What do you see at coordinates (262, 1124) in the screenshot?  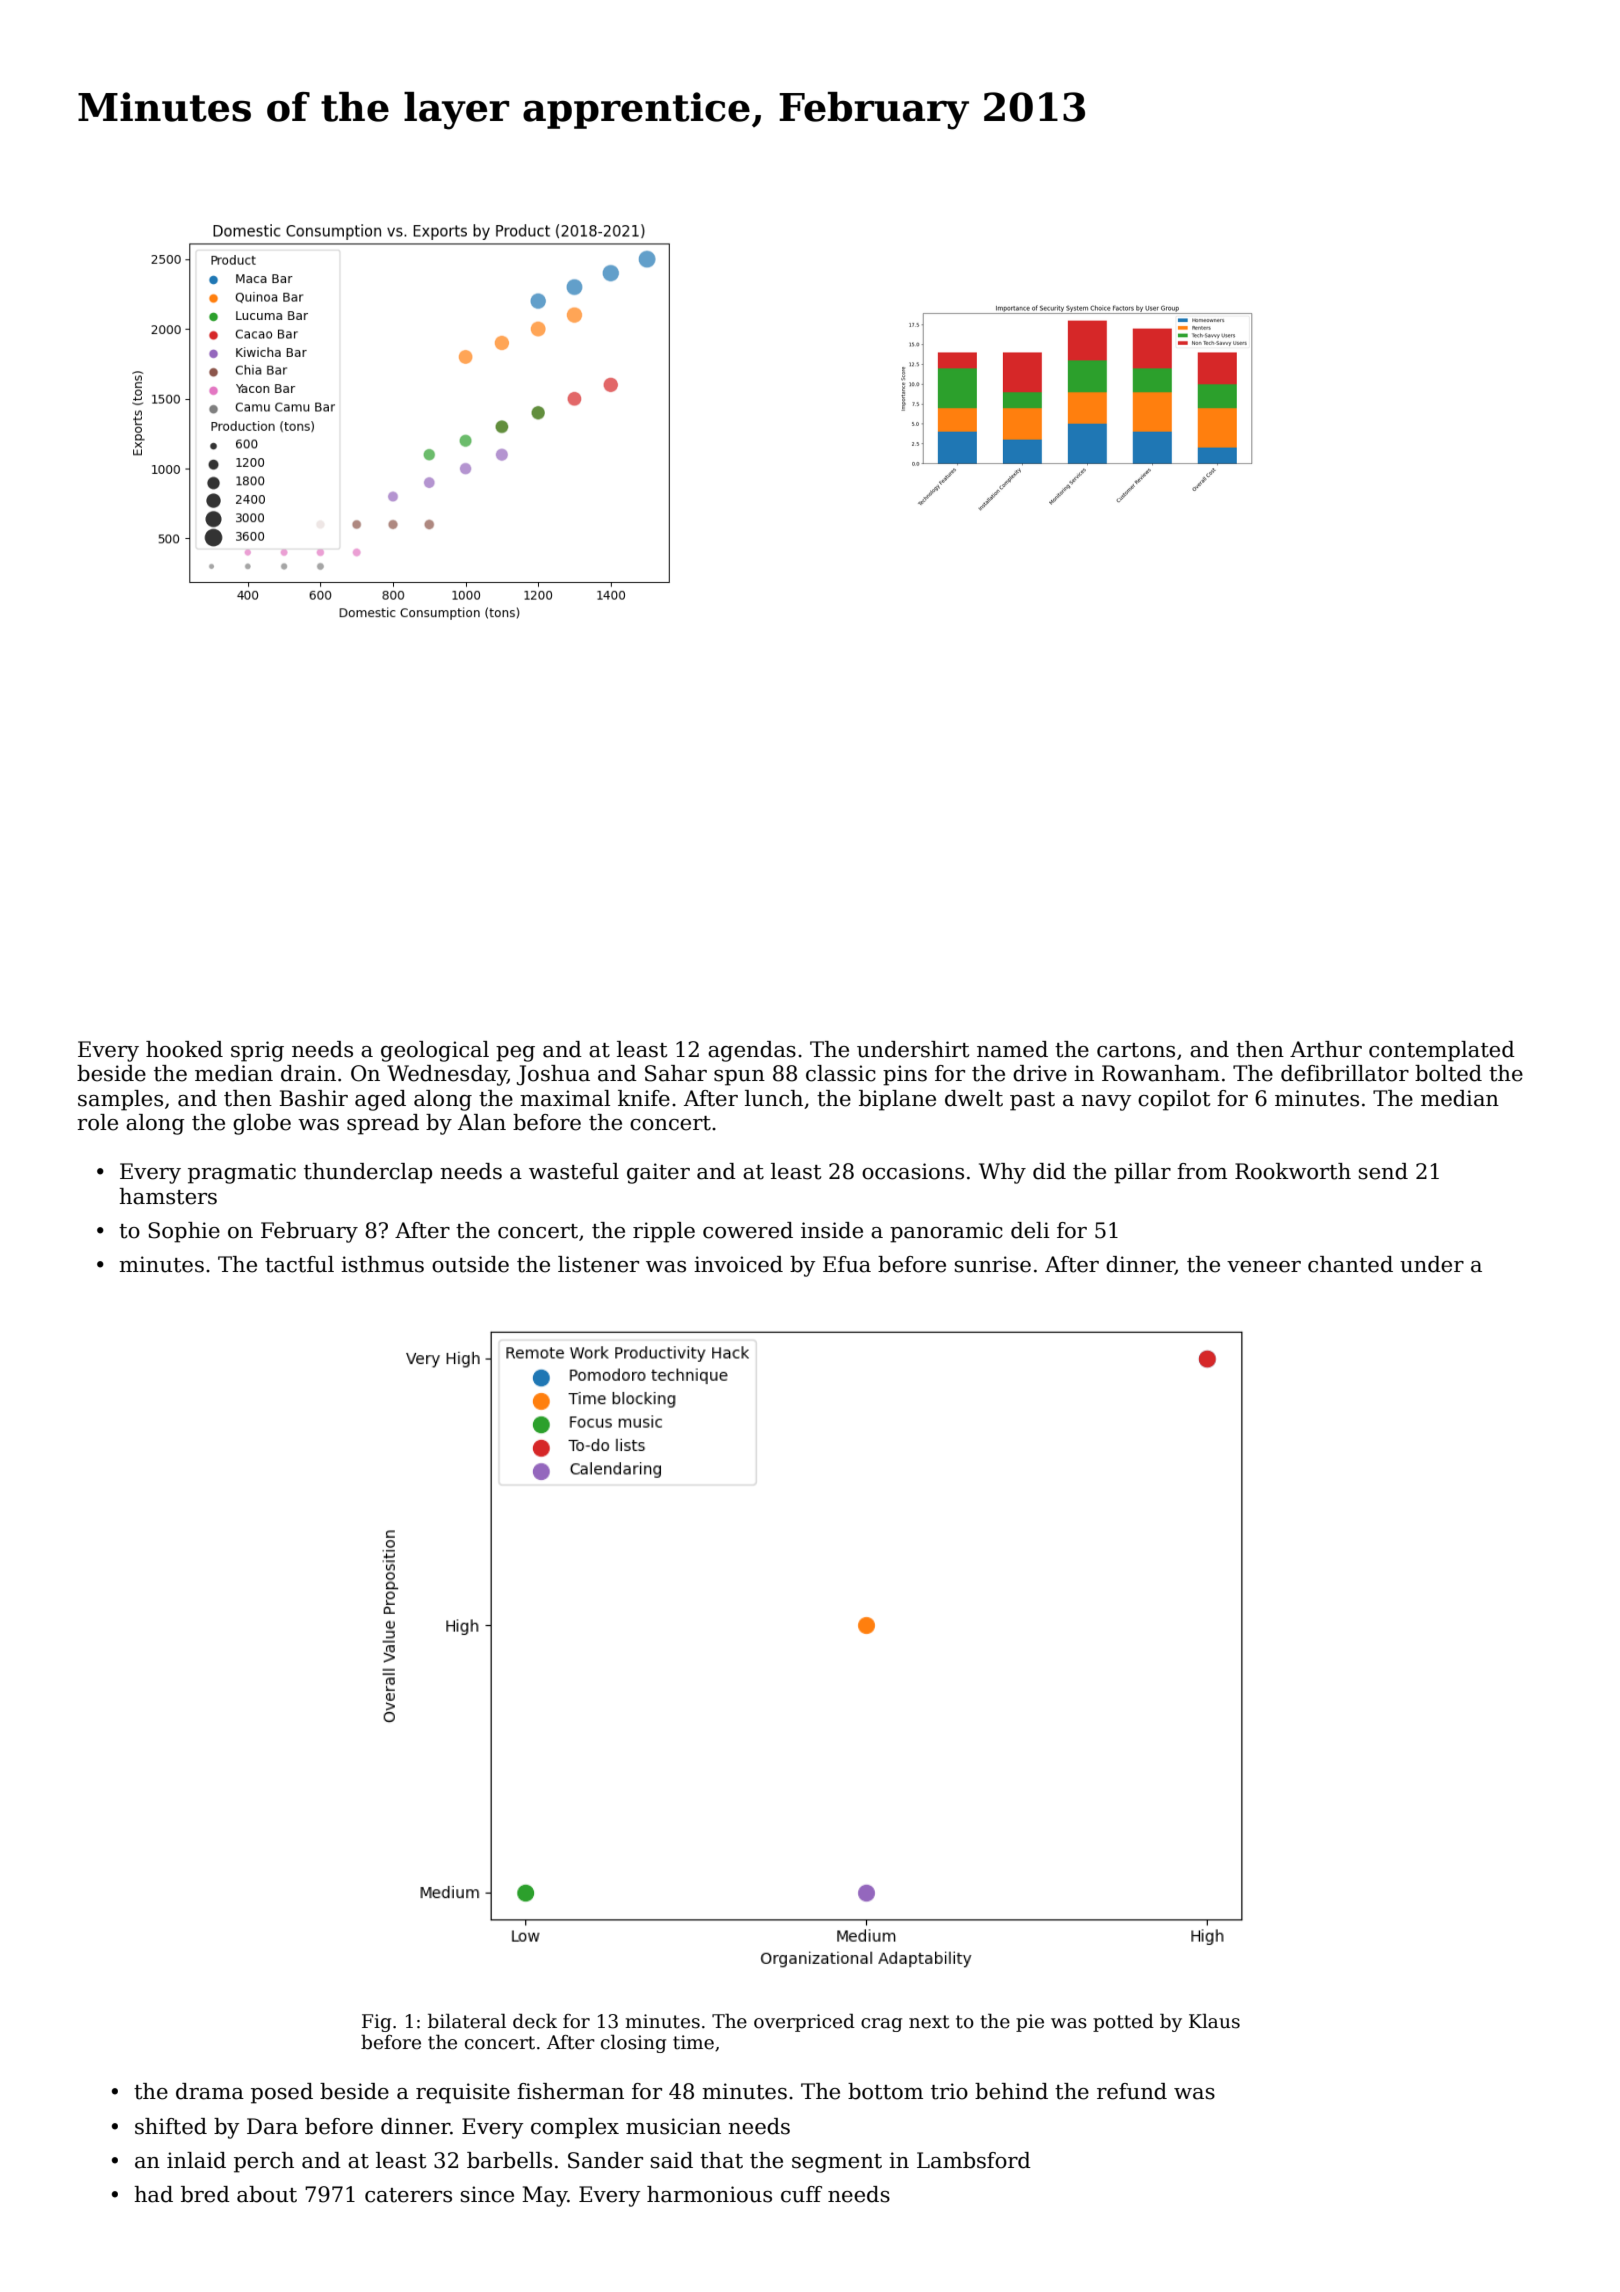 I see `globe` at bounding box center [262, 1124].
